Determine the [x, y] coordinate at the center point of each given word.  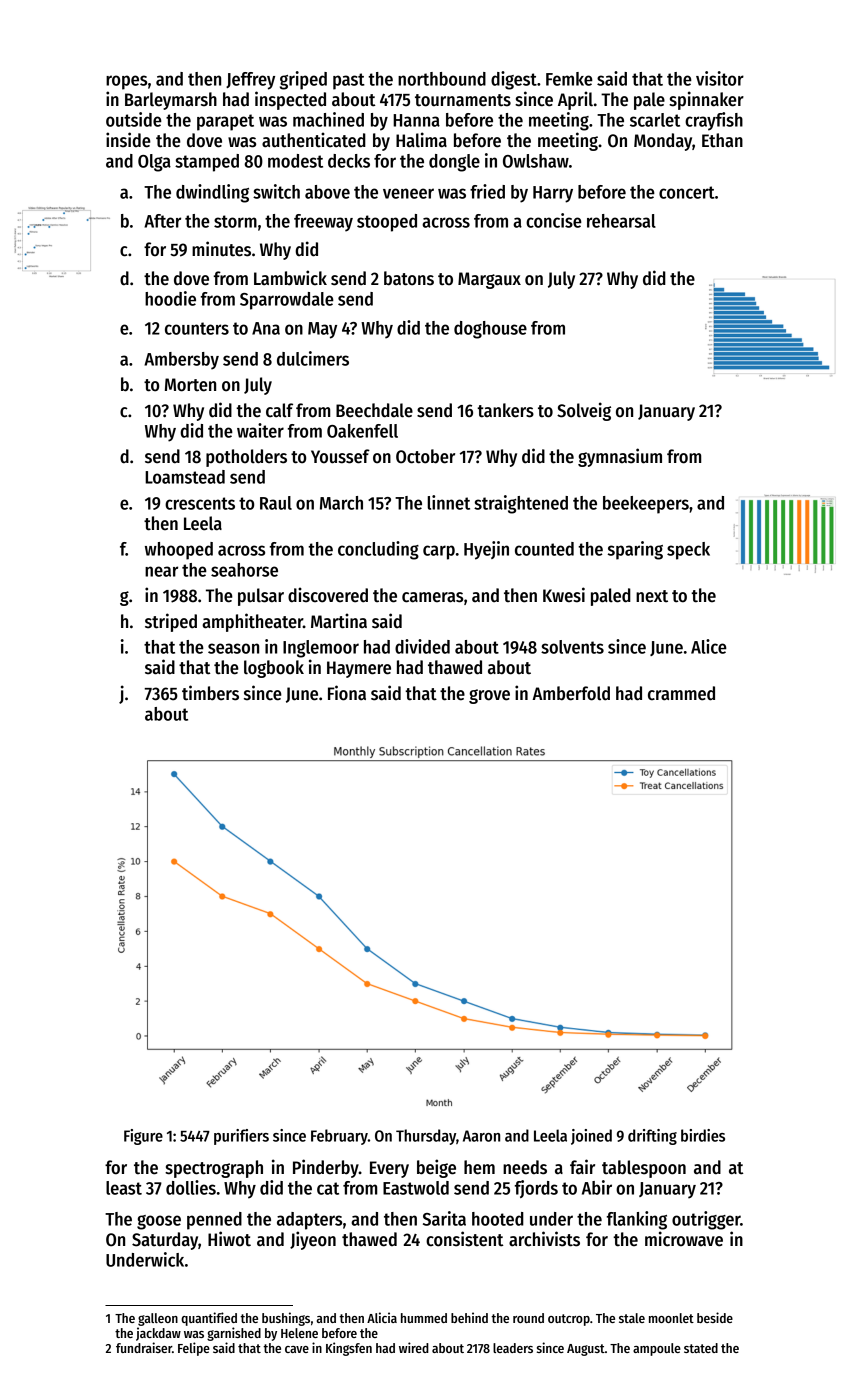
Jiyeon [313, 1240]
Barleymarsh [171, 101]
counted [544, 549]
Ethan [722, 140]
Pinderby [326, 1168]
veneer [408, 193]
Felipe [194, 1349]
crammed [681, 693]
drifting [652, 1137]
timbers [210, 693]
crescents [200, 503]
